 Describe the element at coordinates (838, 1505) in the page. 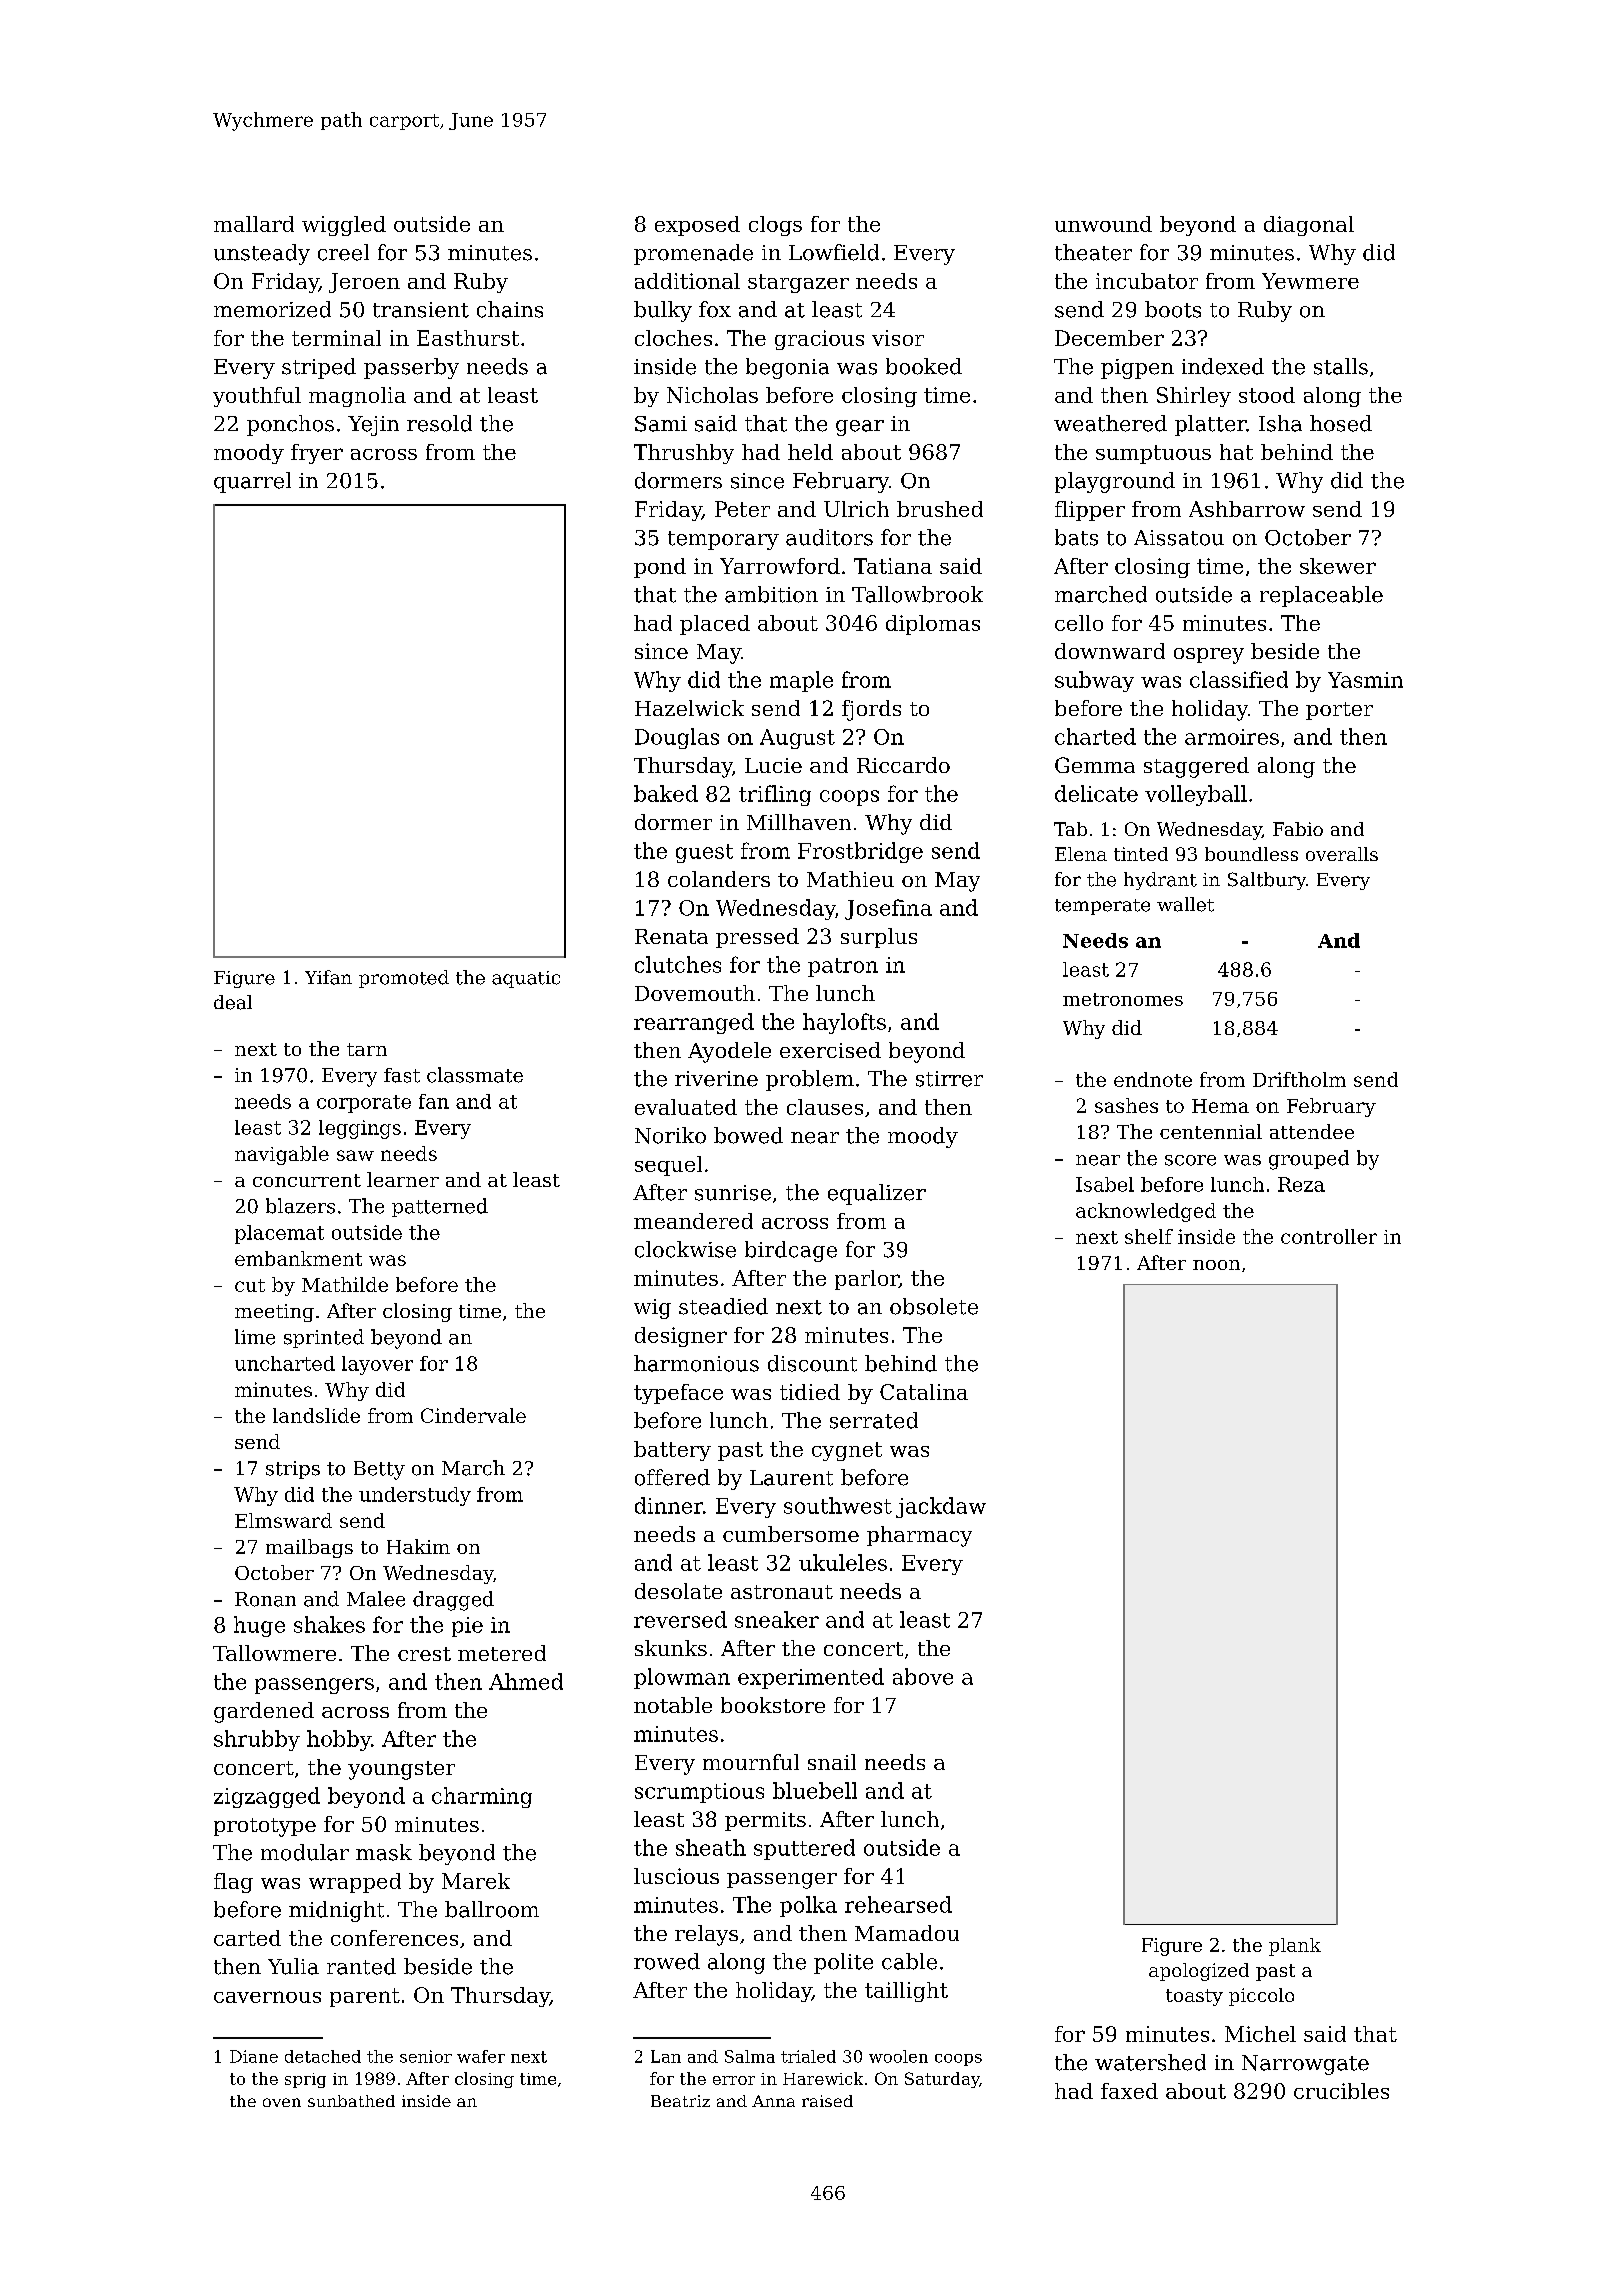

I see `southwest` at that location.
